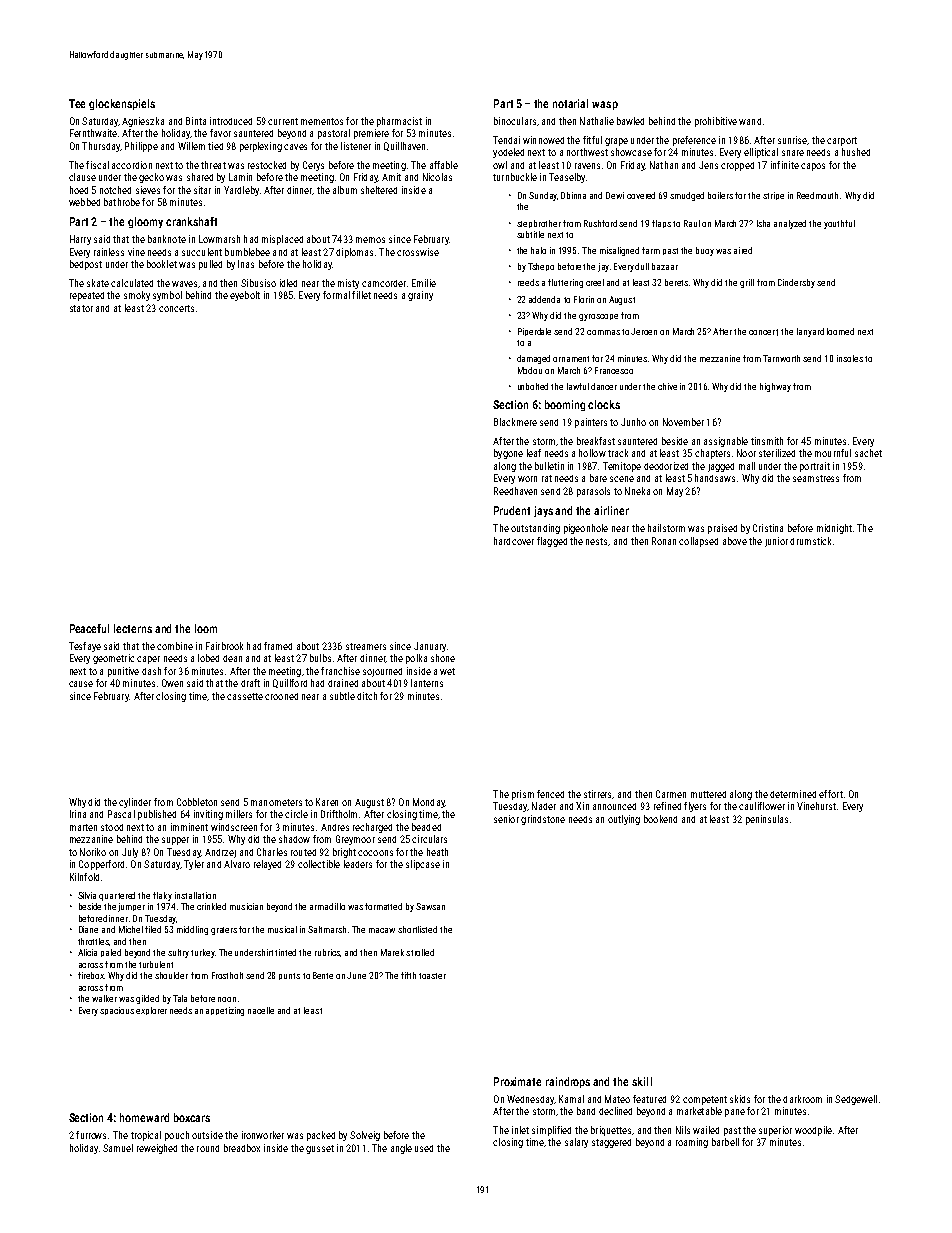 The height and width of the page is (1233, 952). What do you see at coordinates (420, 952) in the page?
I see `strolled` at bounding box center [420, 952].
